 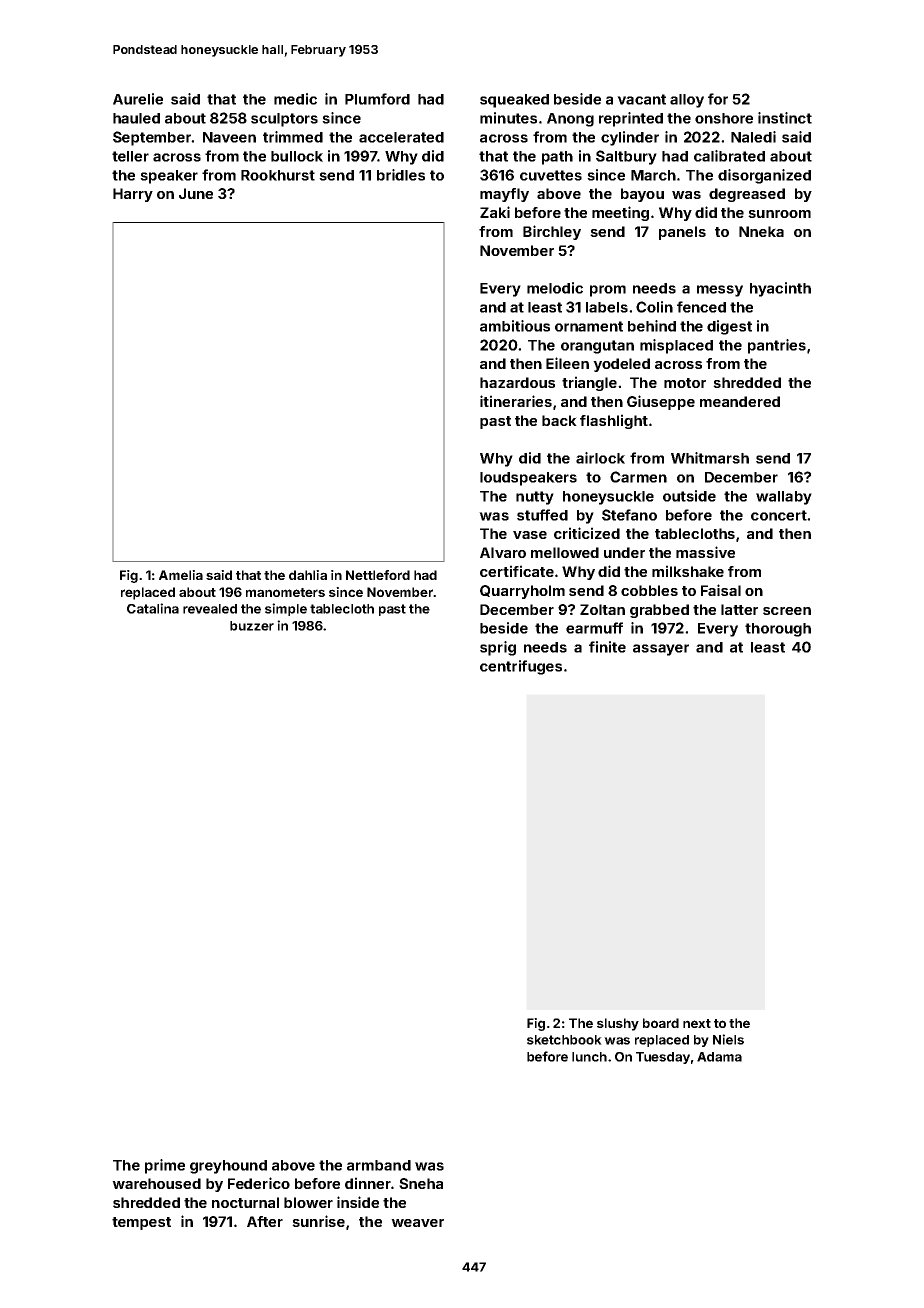 I want to click on thorough, so click(x=778, y=630).
